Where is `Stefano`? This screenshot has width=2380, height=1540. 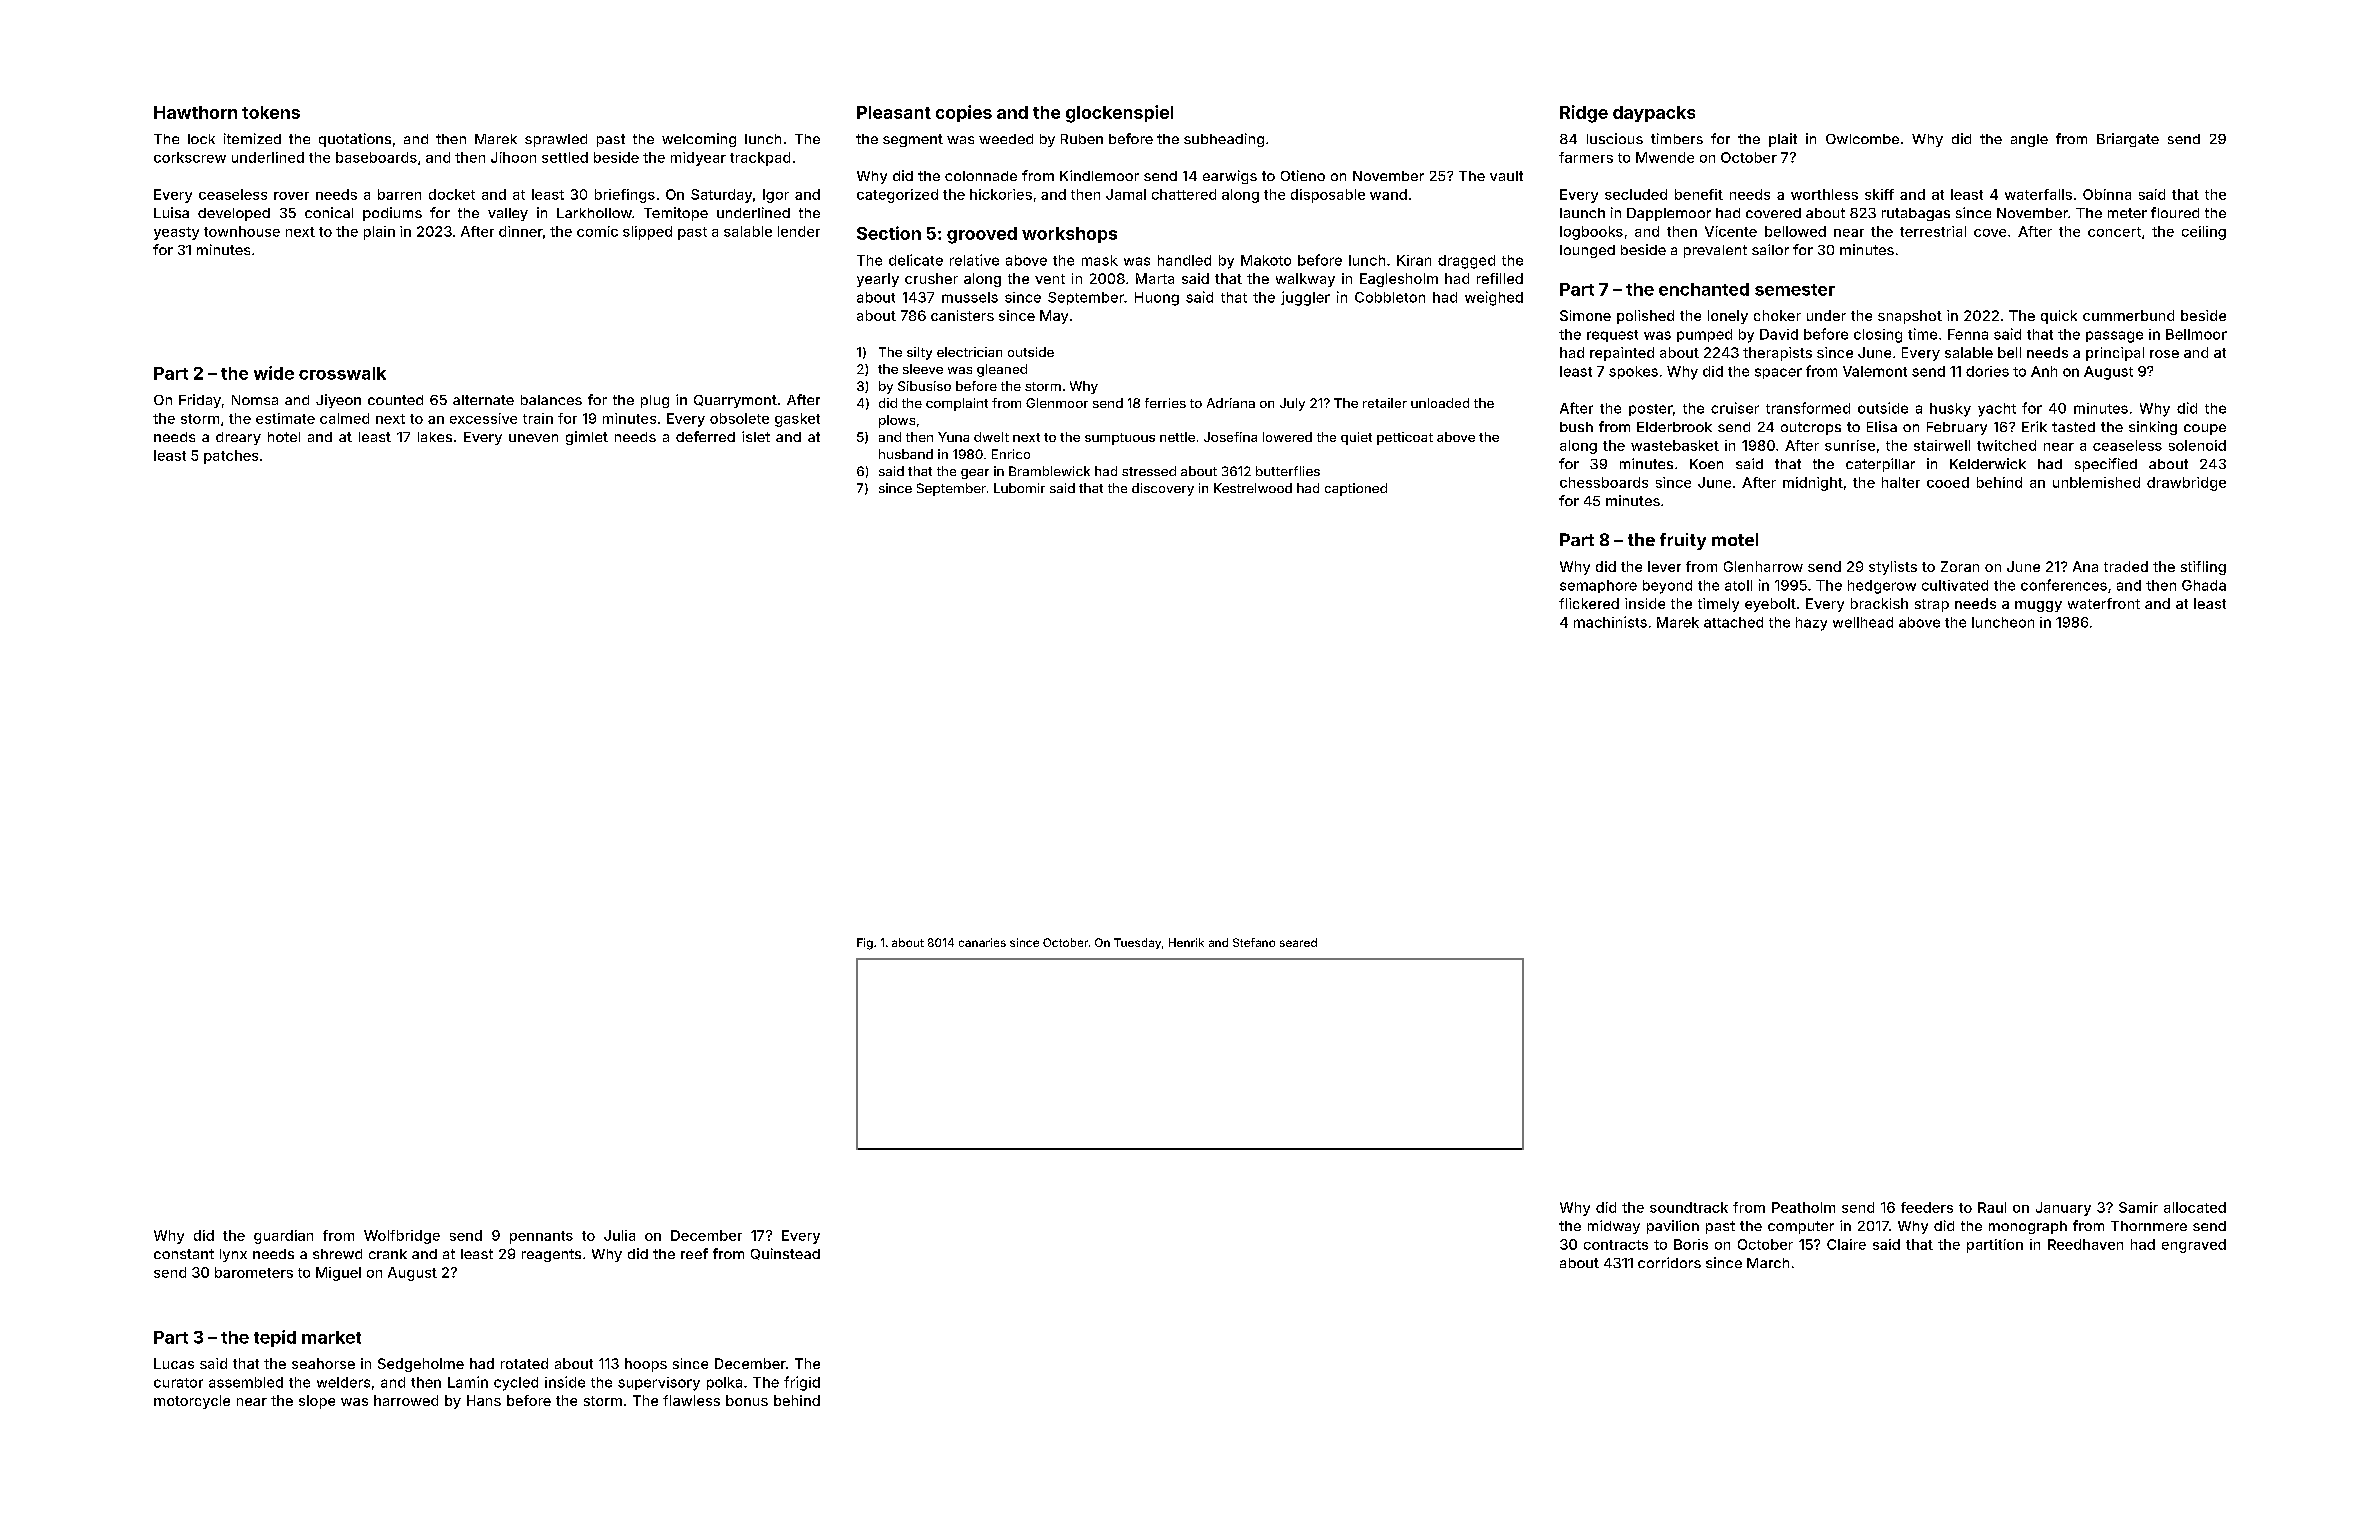
Stefano is located at coordinates (1254, 942).
